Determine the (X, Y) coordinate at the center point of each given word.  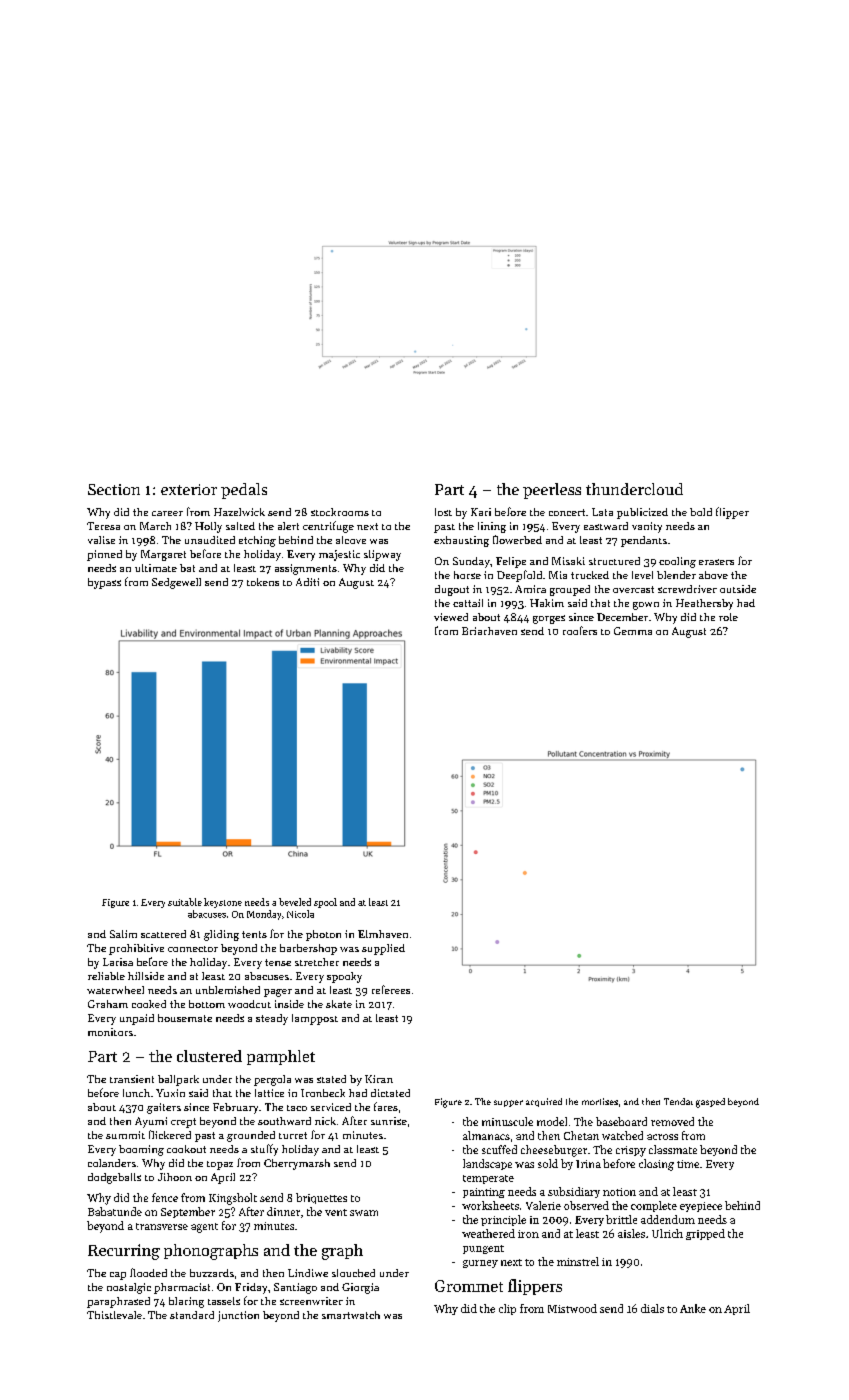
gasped (710, 1103)
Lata (602, 512)
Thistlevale (114, 1315)
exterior (189, 489)
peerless (552, 491)
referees (391, 989)
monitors (110, 1032)
